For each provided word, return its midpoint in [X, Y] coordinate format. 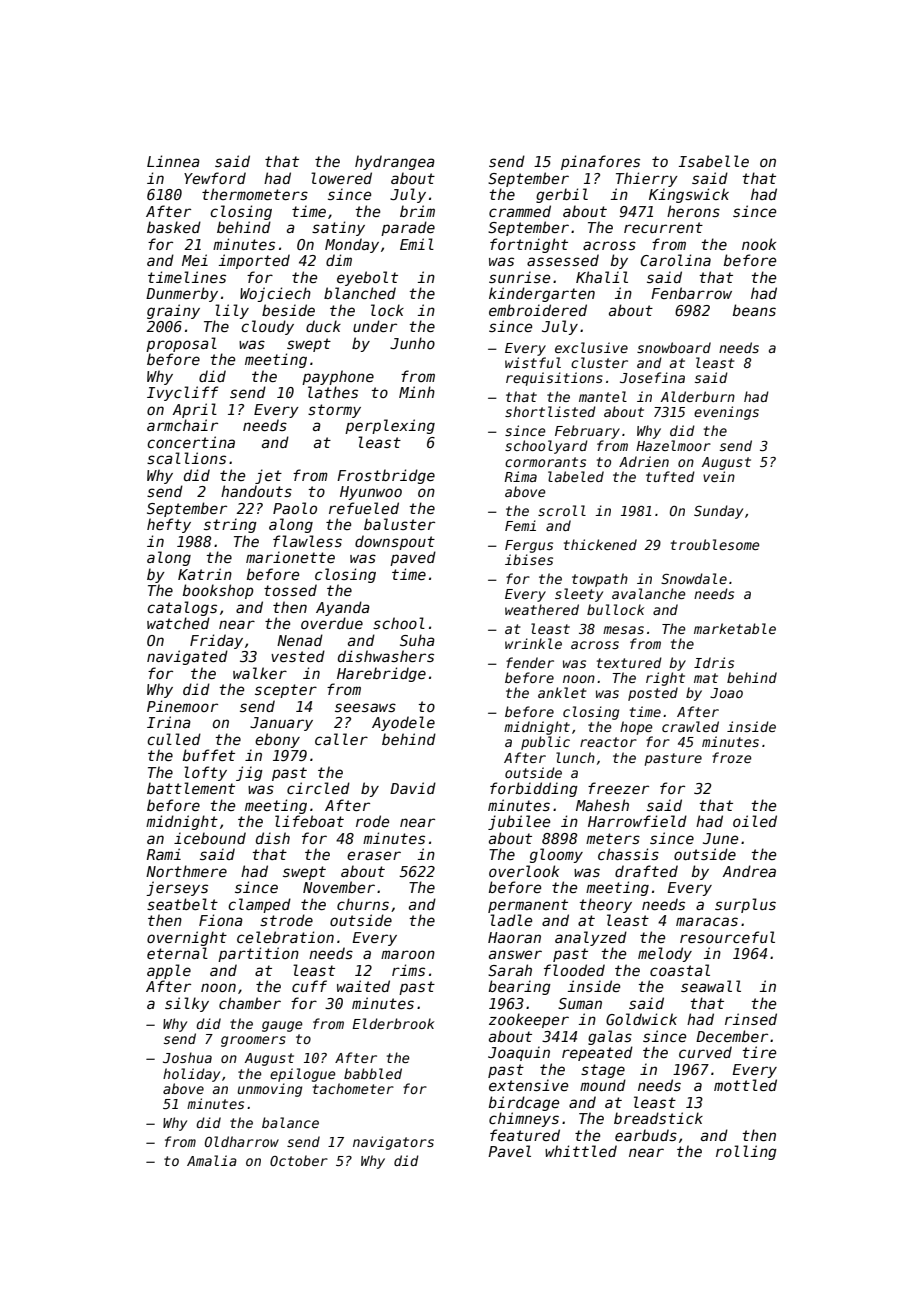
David [413, 788]
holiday [191, 1075]
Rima [520, 476]
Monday [352, 245]
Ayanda [343, 608]
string [230, 525]
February [587, 432]
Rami [164, 854]
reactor [608, 742]
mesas [623, 630]
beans [754, 310]
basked [174, 227]
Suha [417, 640]
